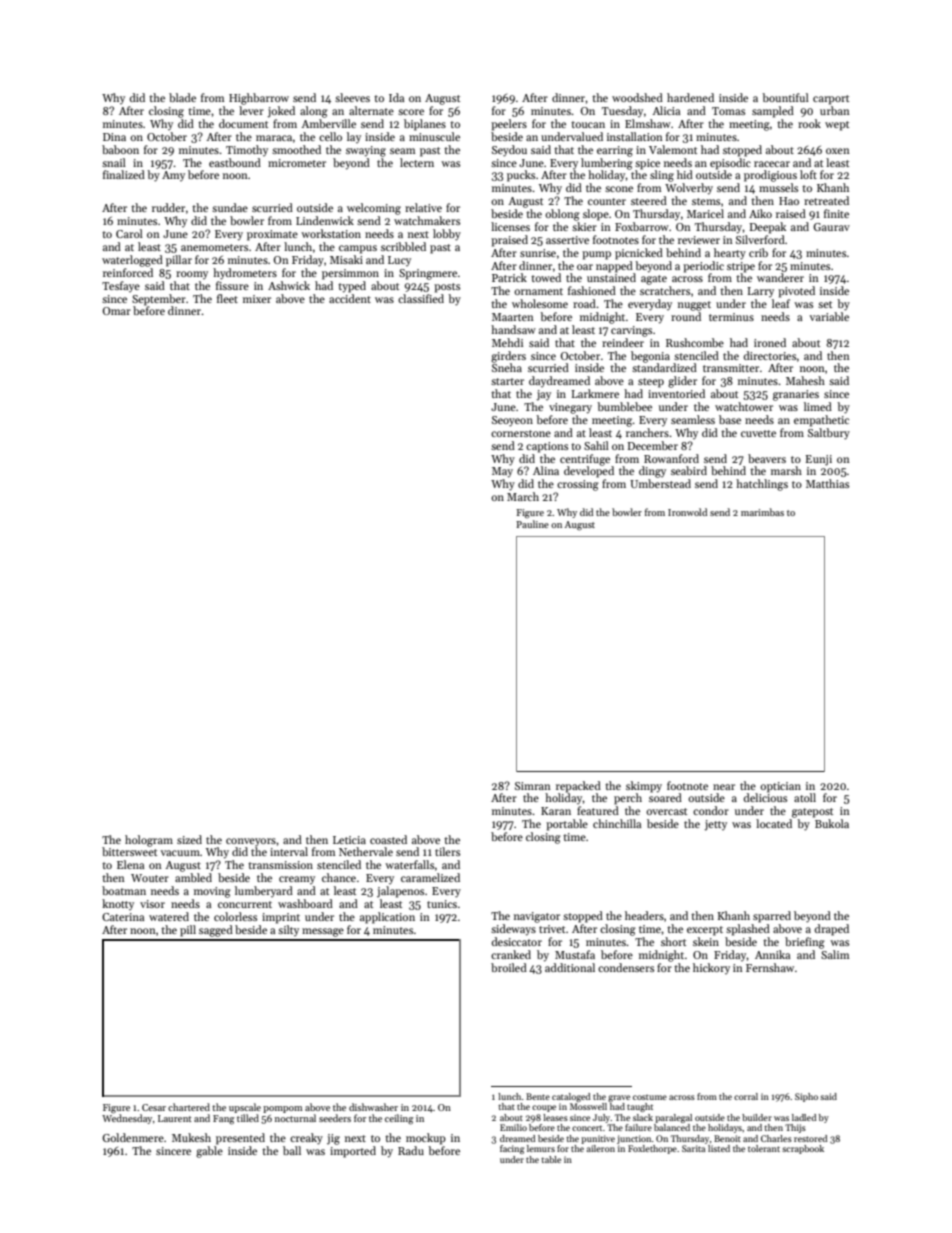  Describe the element at coordinates (509, 277) in the image. I see `Patrick` at that location.
